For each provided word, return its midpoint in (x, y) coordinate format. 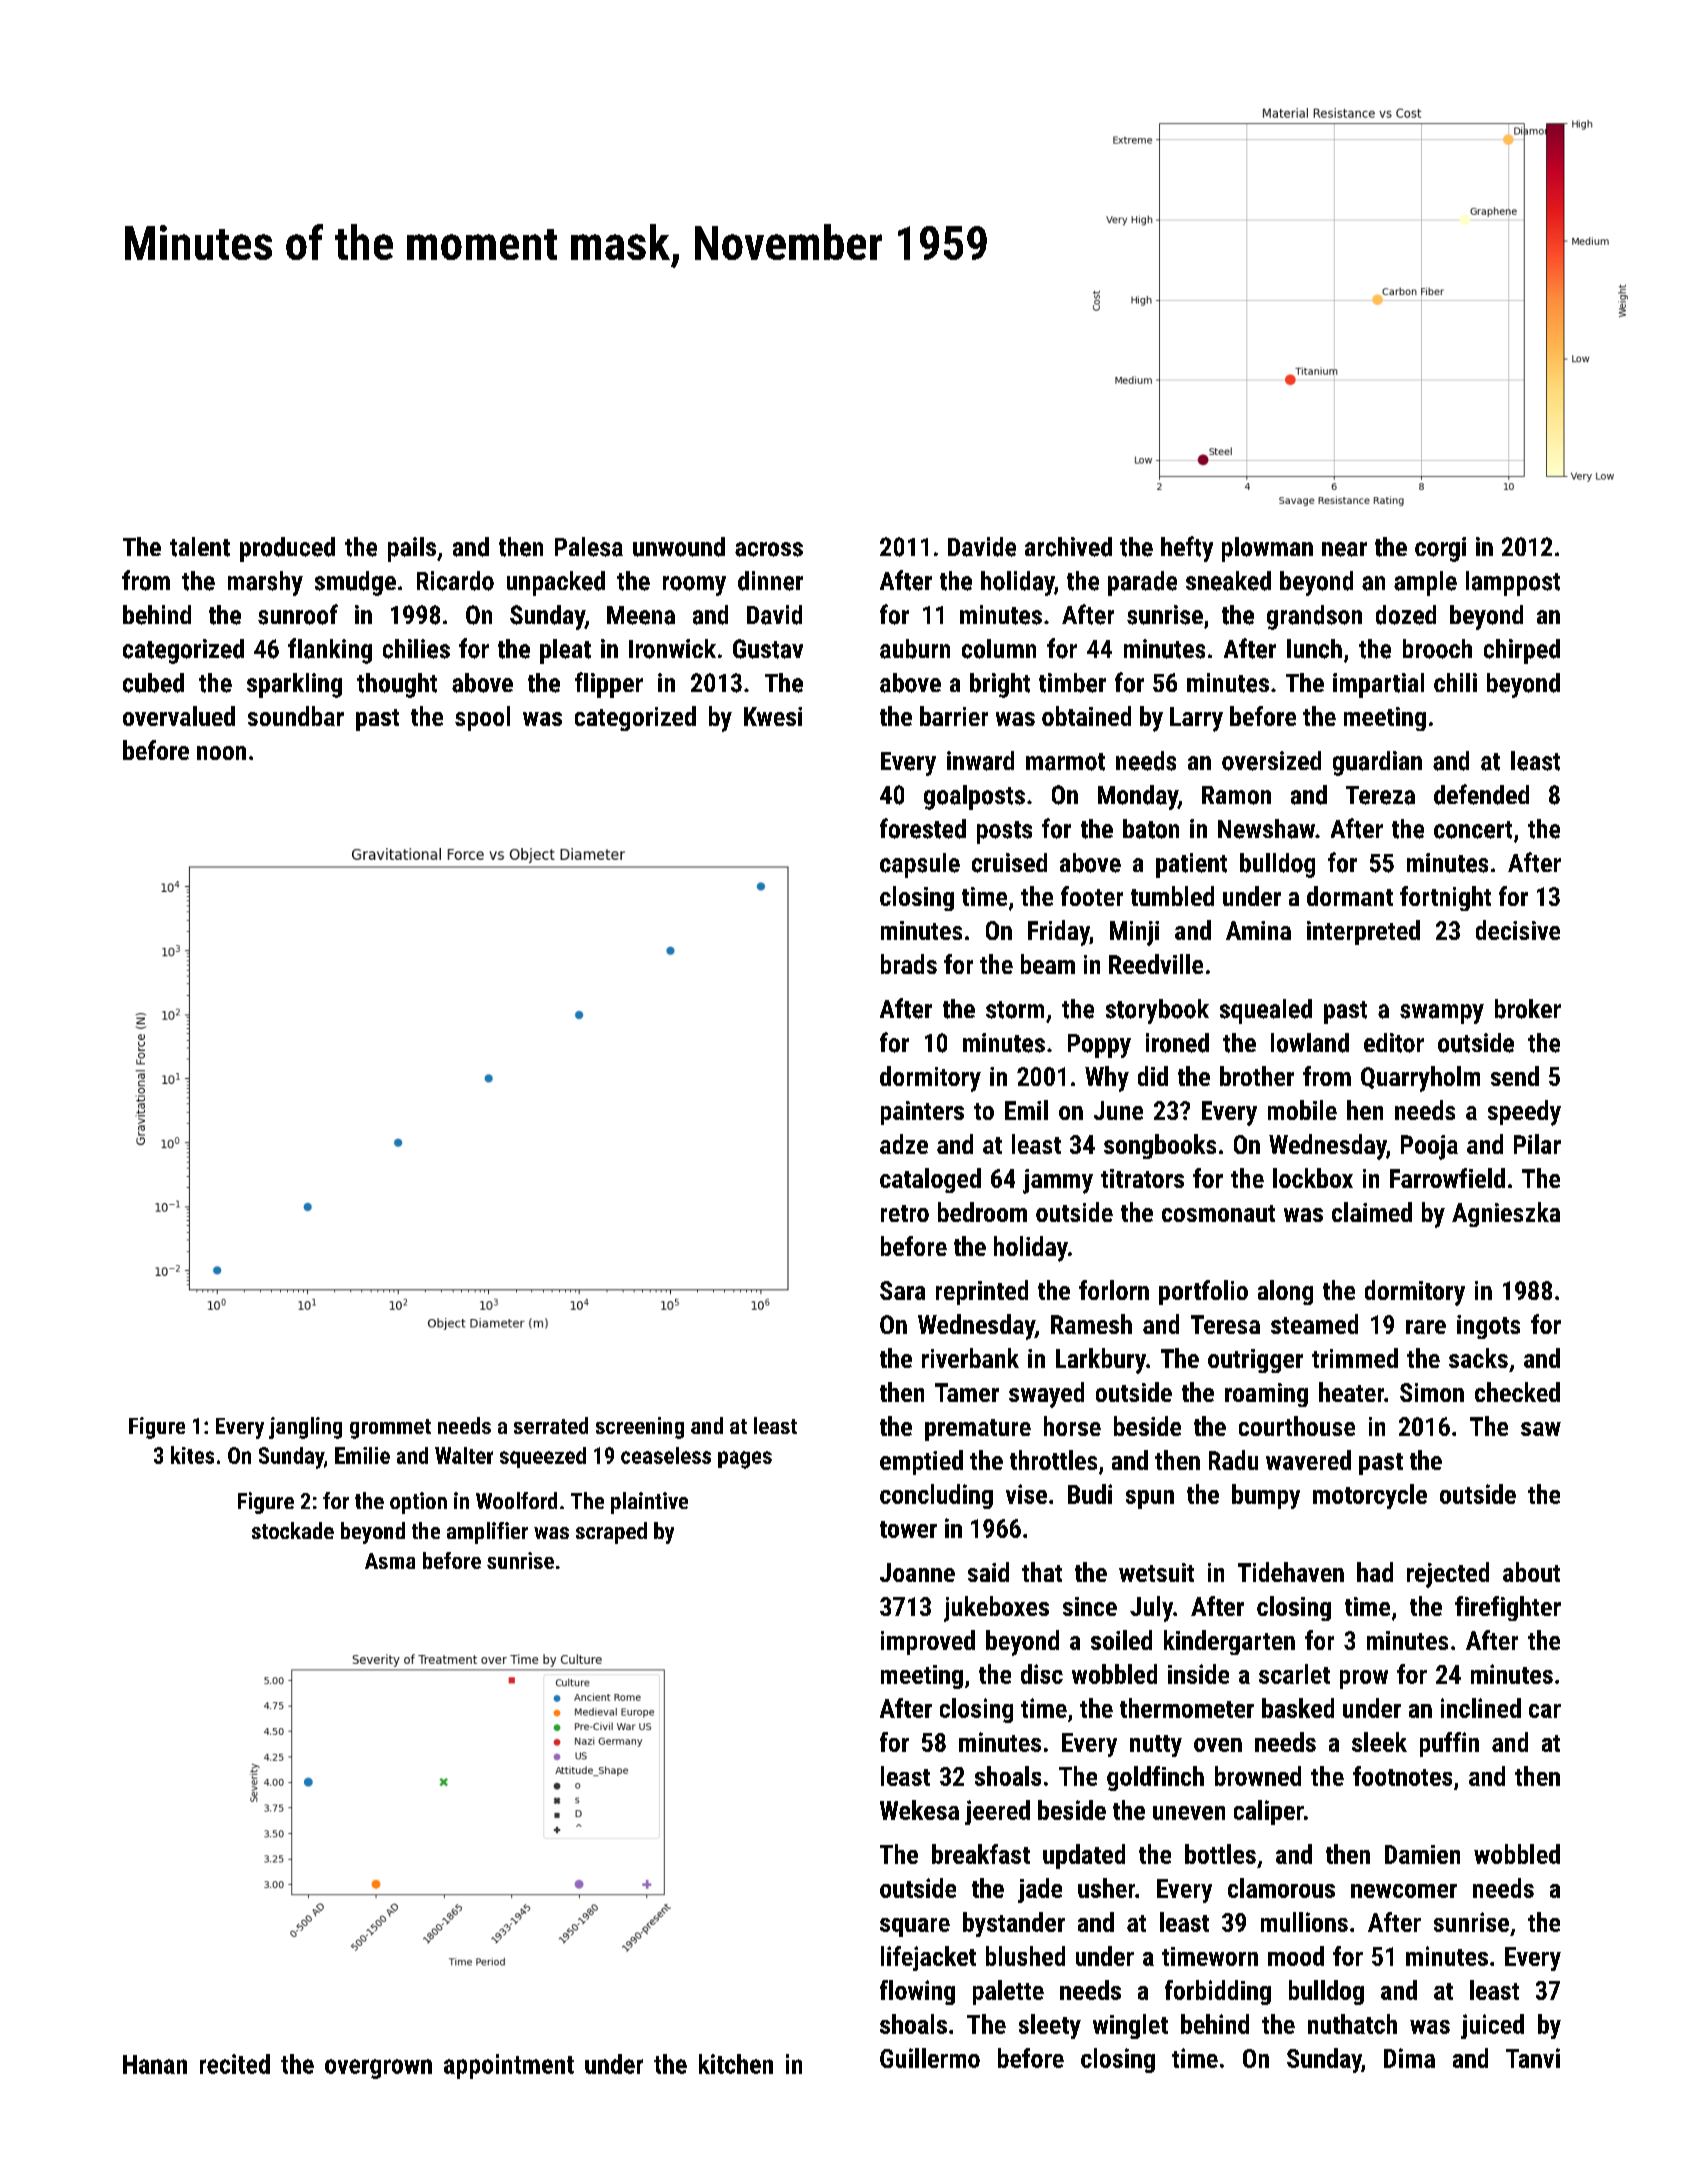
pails (412, 549)
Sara (902, 1290)
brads (909, 964)
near (1344, 549)
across (769, 549)
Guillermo (930, 2058)
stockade (293, 1530)
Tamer (967, 1392)
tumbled (1172, 896)
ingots (1488, 1327)
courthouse (1297, 1426)
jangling (305, 1428)
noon (221, 753)
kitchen (736, 2064)
